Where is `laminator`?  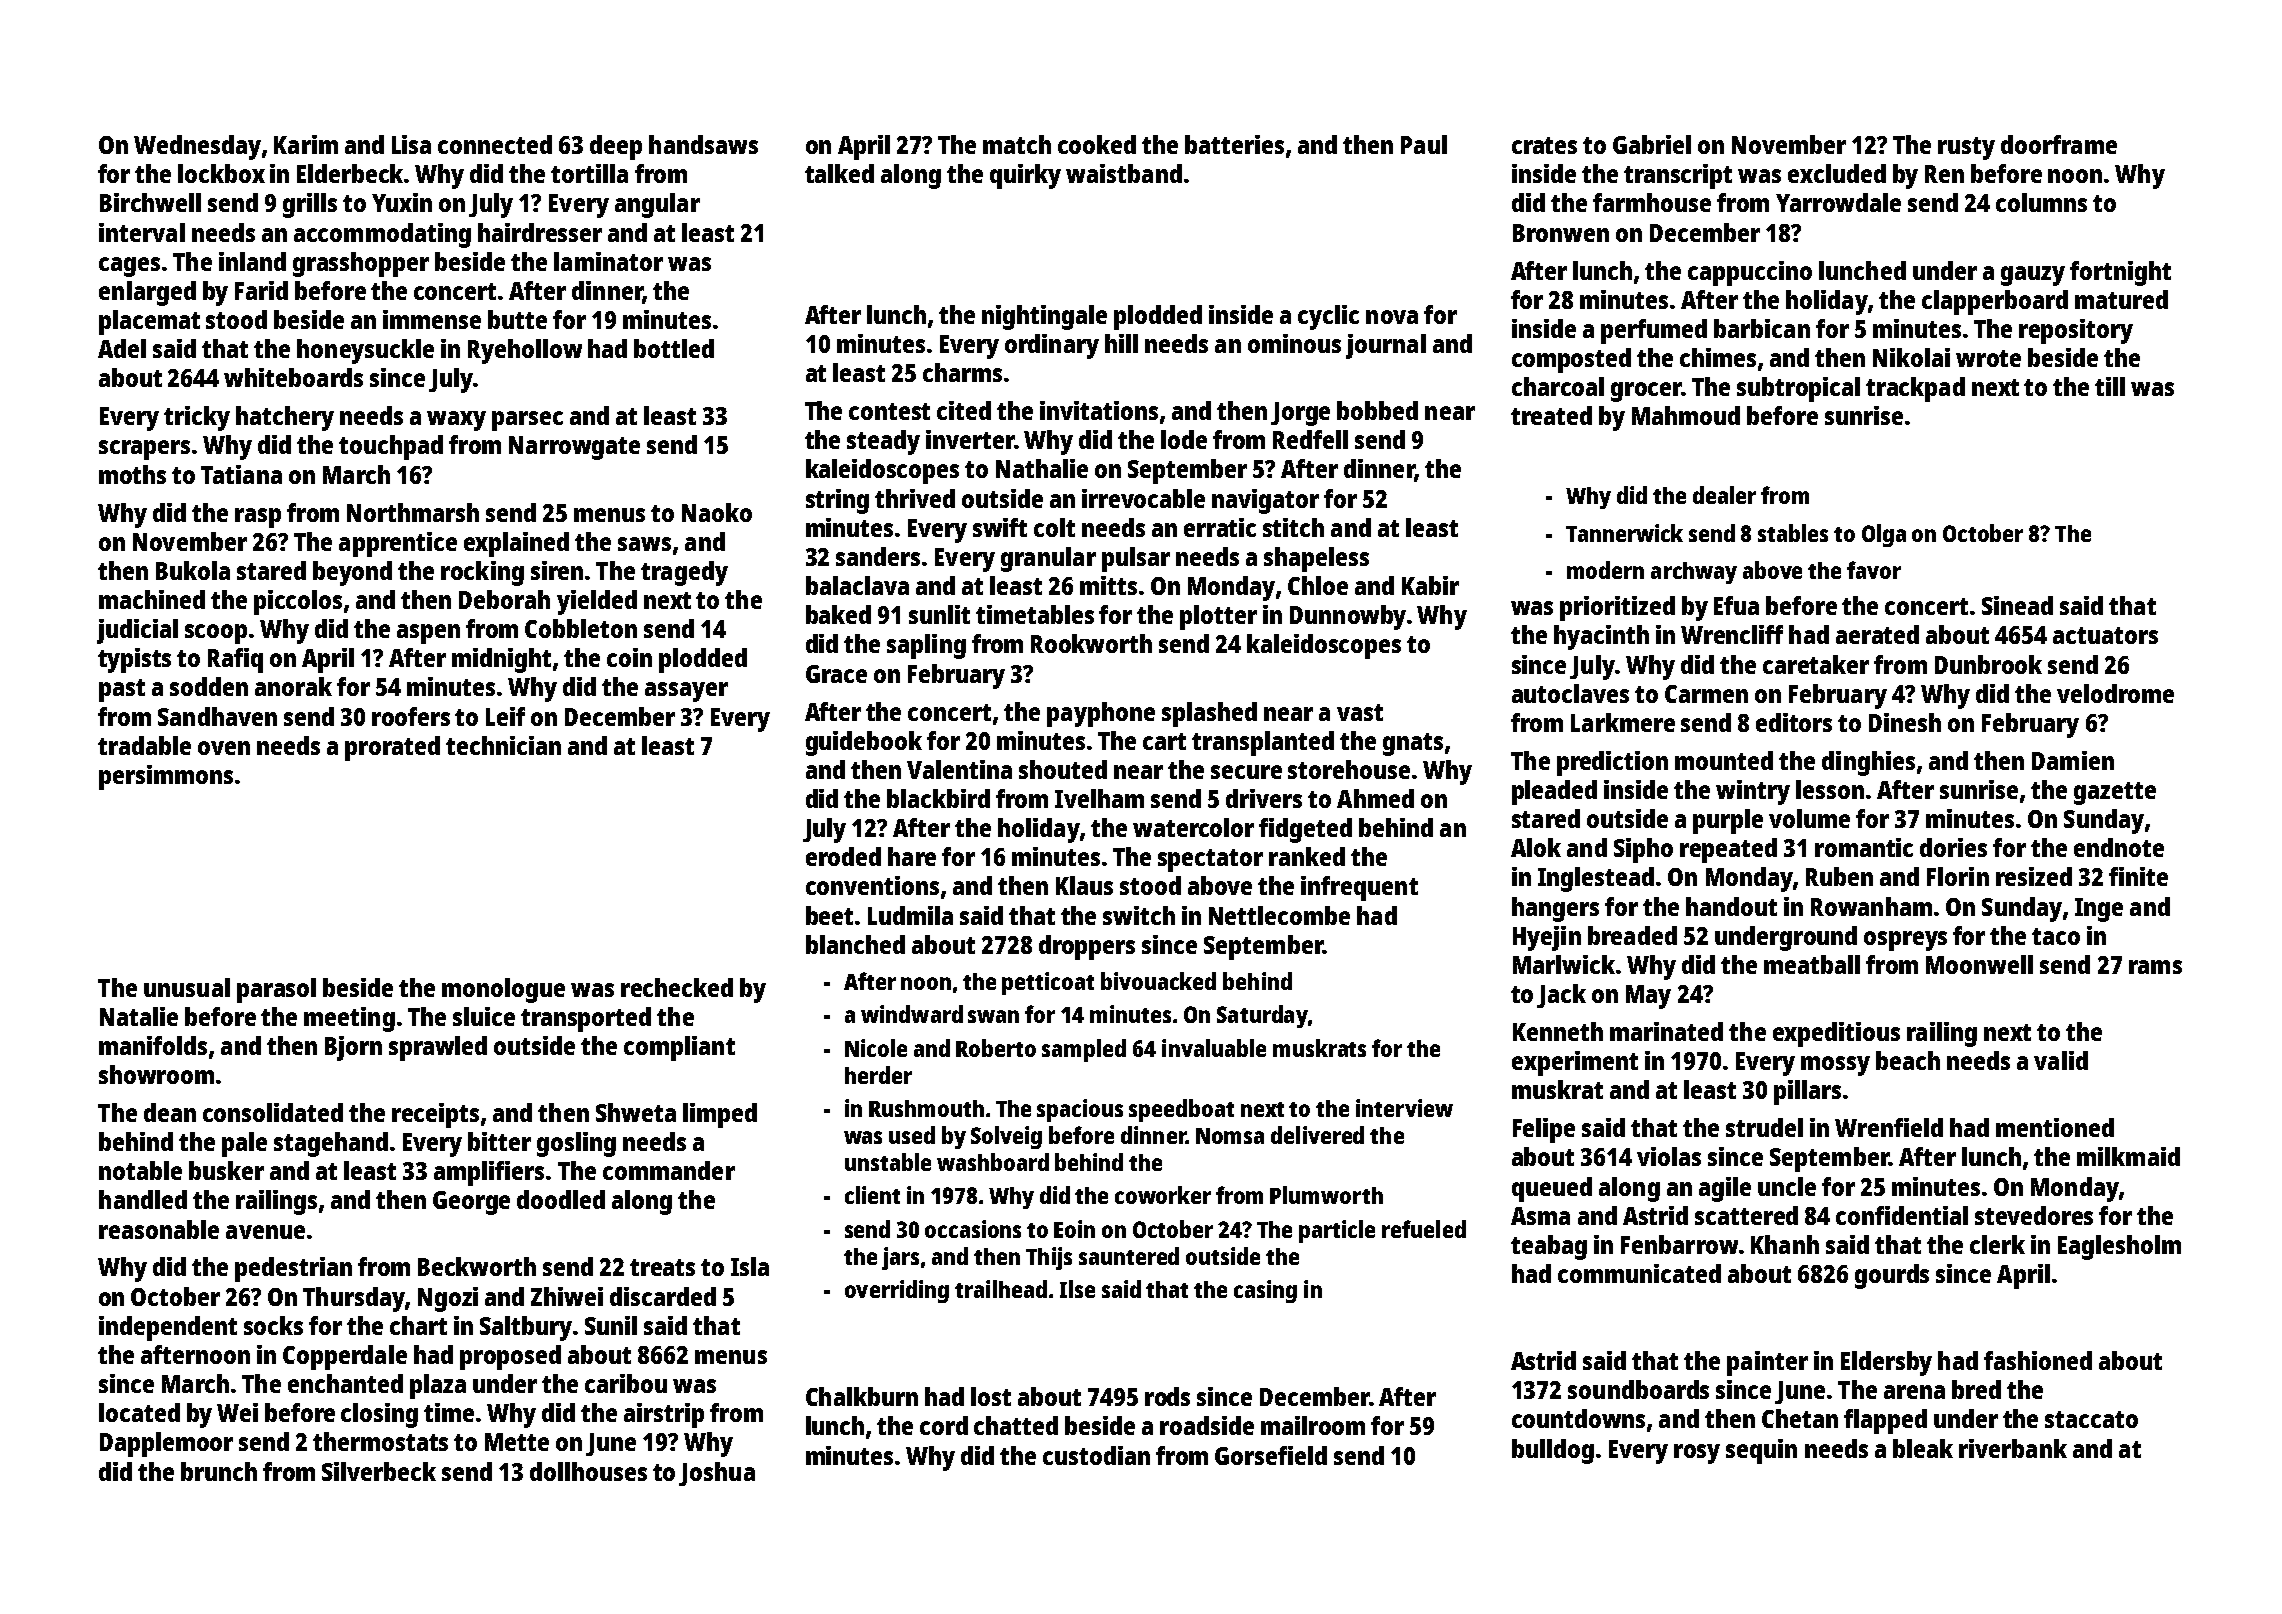
laminator is located at coordinates (608, 261).
